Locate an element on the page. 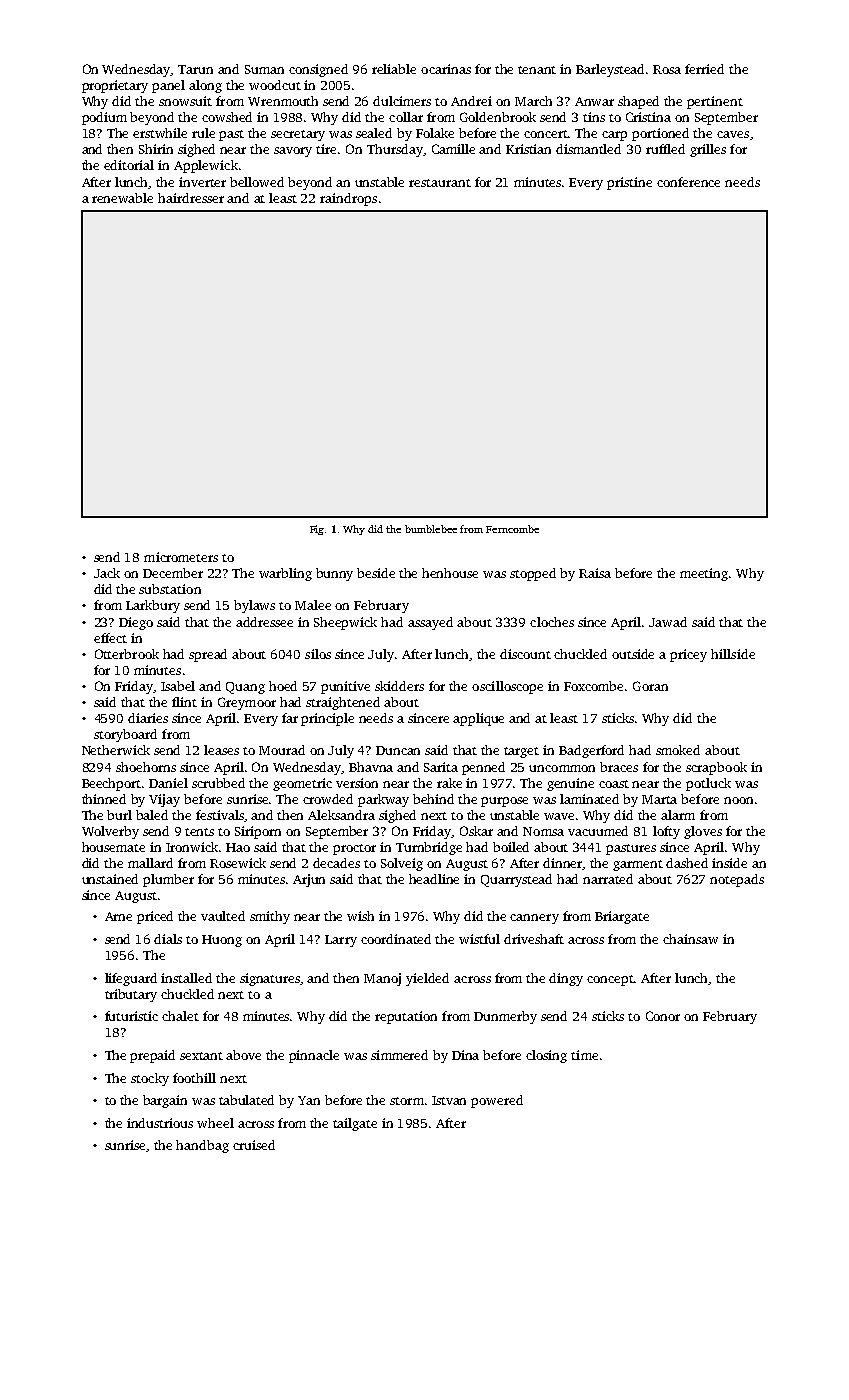 The image size is (849, 1400). Tarun is located at coordinates (195, 69).
